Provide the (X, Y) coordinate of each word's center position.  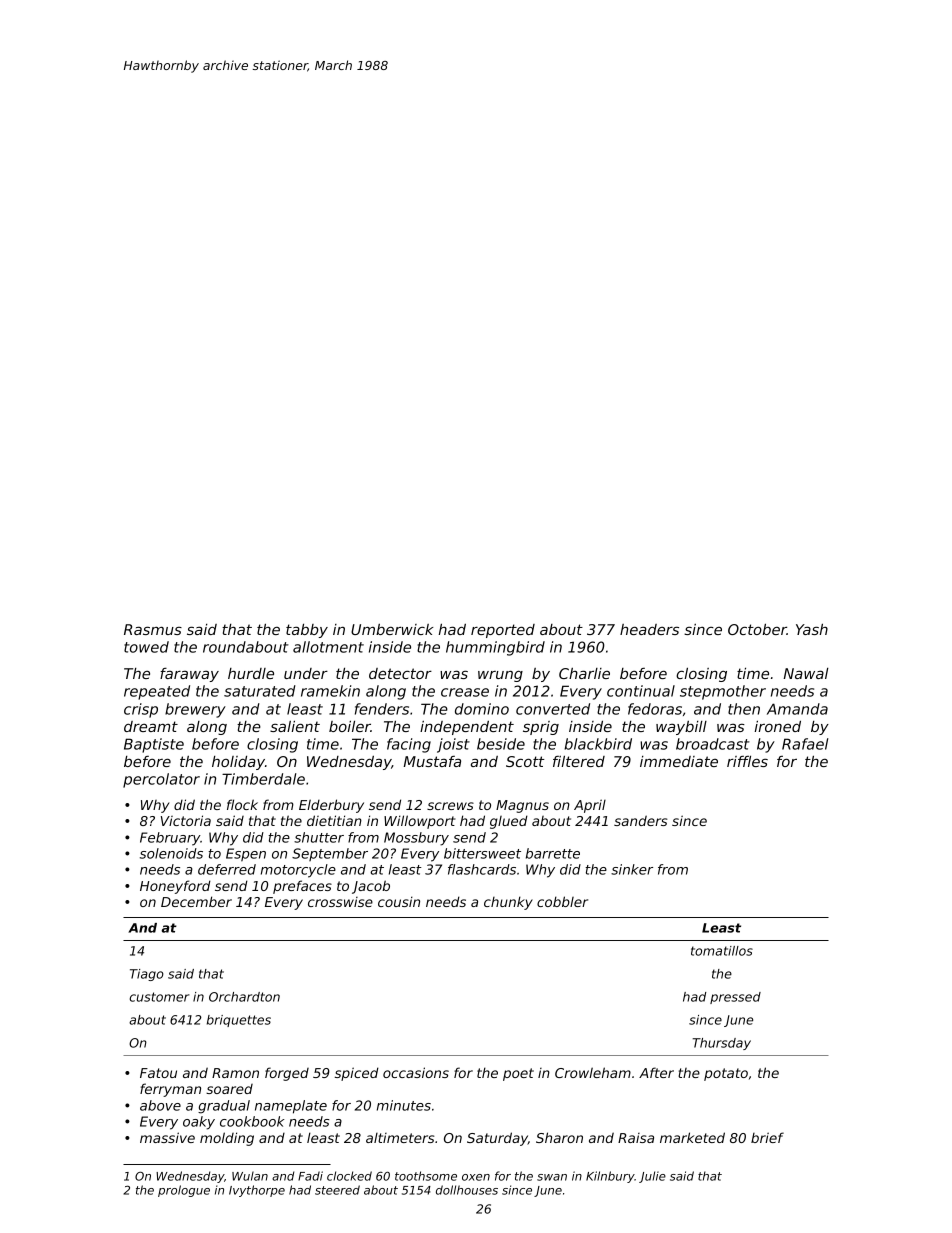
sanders (641, 820)
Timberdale (263, 779)
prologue (184, 1191)
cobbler (562, 901)
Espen (246, 854)
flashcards (482, 869)
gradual (224, 1107)
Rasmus (153, 629)
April (590, 806)
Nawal (806, 673)
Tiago (147, 975)
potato (726, 1074)
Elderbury (331, 806)
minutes (404, 1105)
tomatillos (722, 951)
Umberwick (392, 629)
